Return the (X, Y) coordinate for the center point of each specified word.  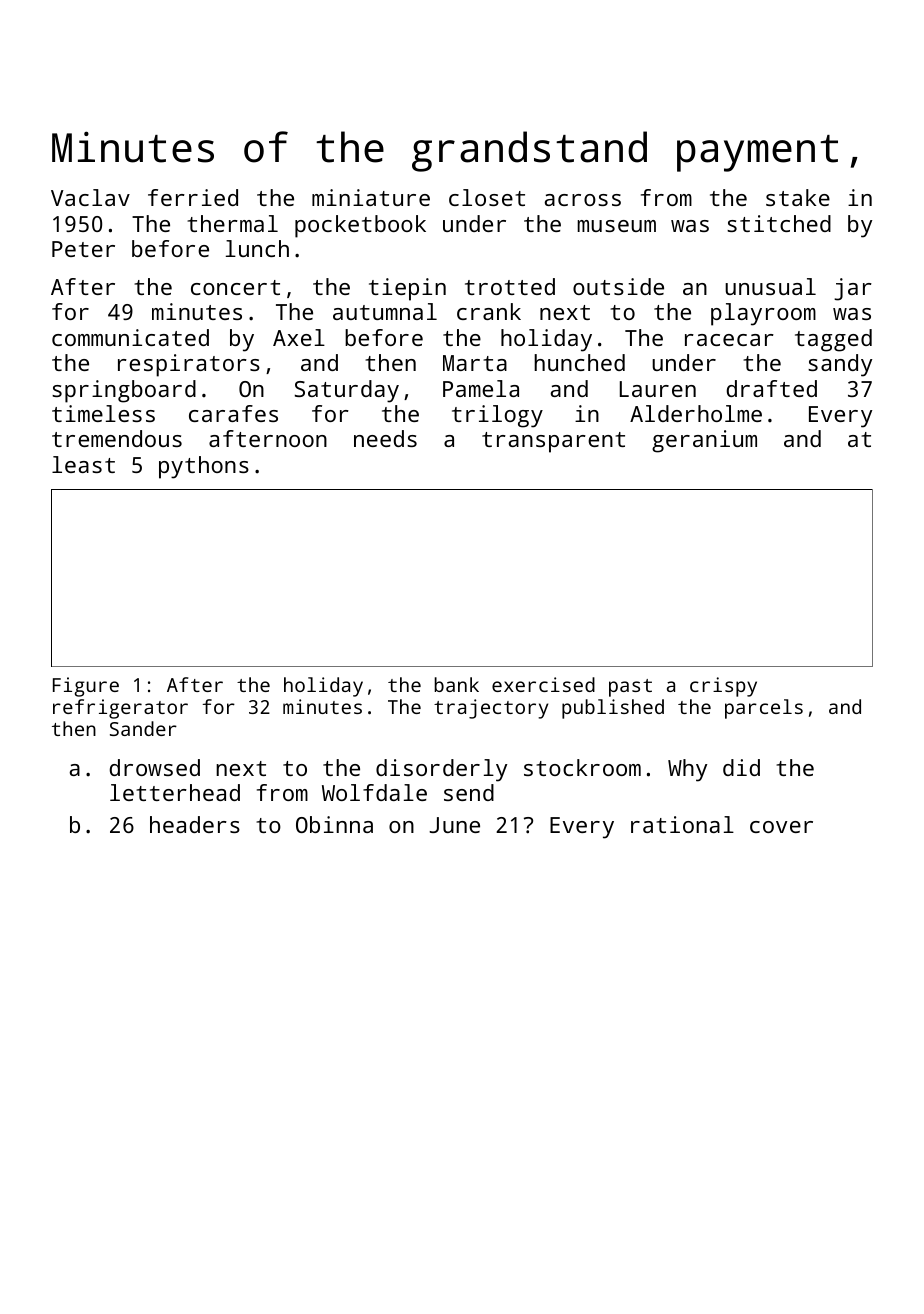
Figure (86, 687)
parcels (764, 709)
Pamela (481, 388)
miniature (371, 197)
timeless (103, 413)
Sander (143, 728)
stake (798, 197)
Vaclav (90, 197)
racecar (729, 340)
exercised (543, 684)
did (741, 767)
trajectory (491, 709)
